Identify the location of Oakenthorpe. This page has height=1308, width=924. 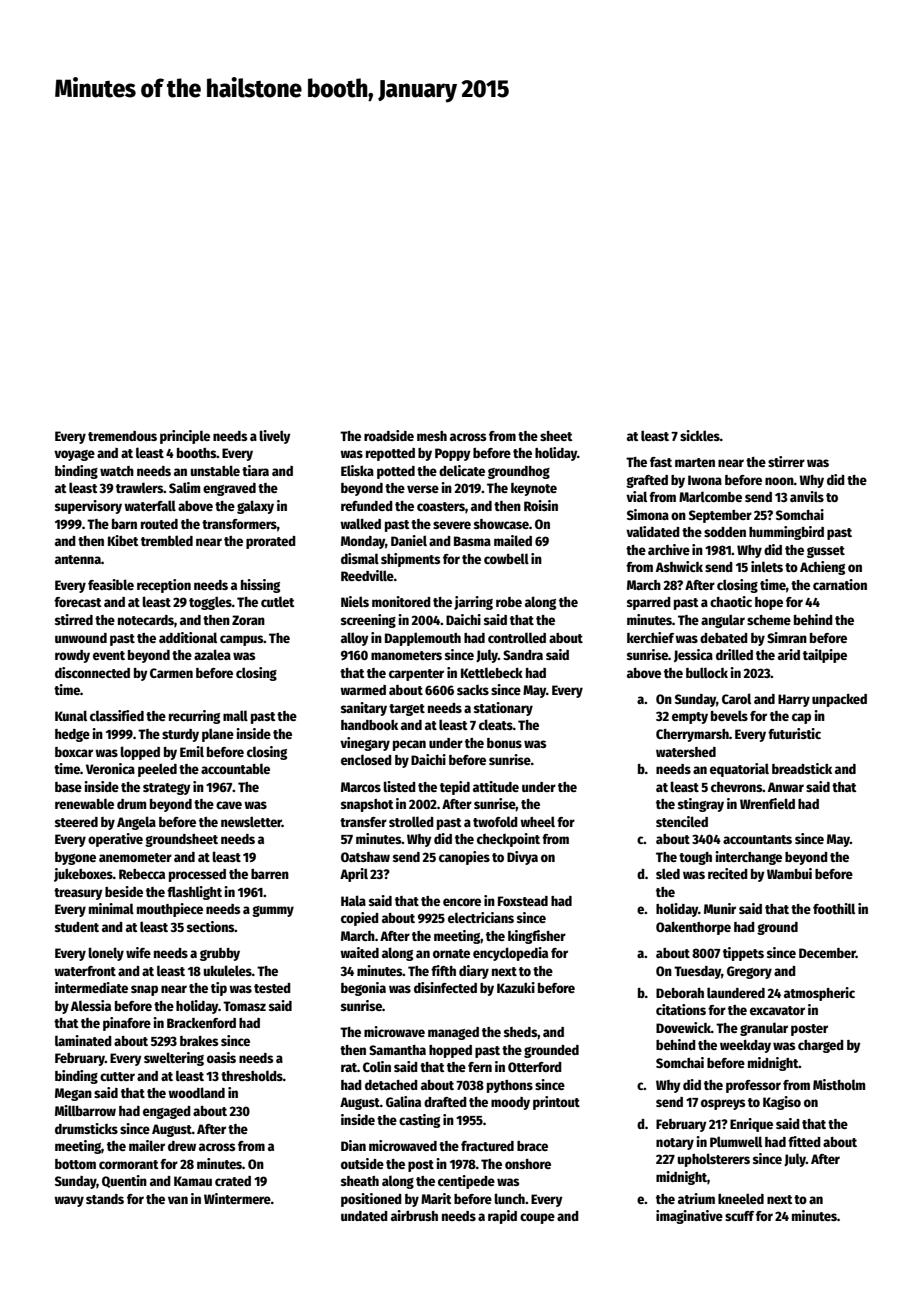
(693, 928).
